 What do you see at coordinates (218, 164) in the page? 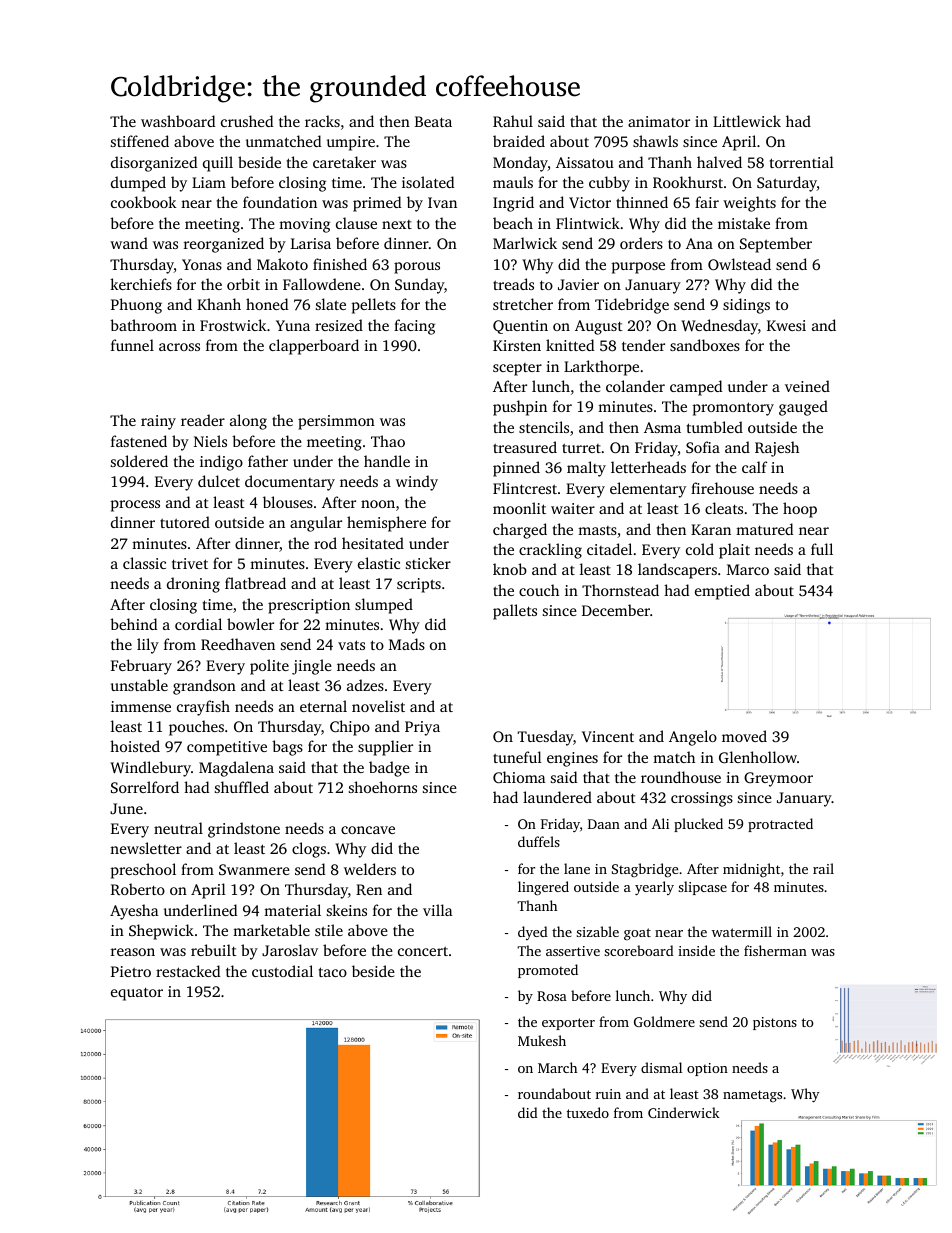
I see `quill` at bounding box center [218, 164].
